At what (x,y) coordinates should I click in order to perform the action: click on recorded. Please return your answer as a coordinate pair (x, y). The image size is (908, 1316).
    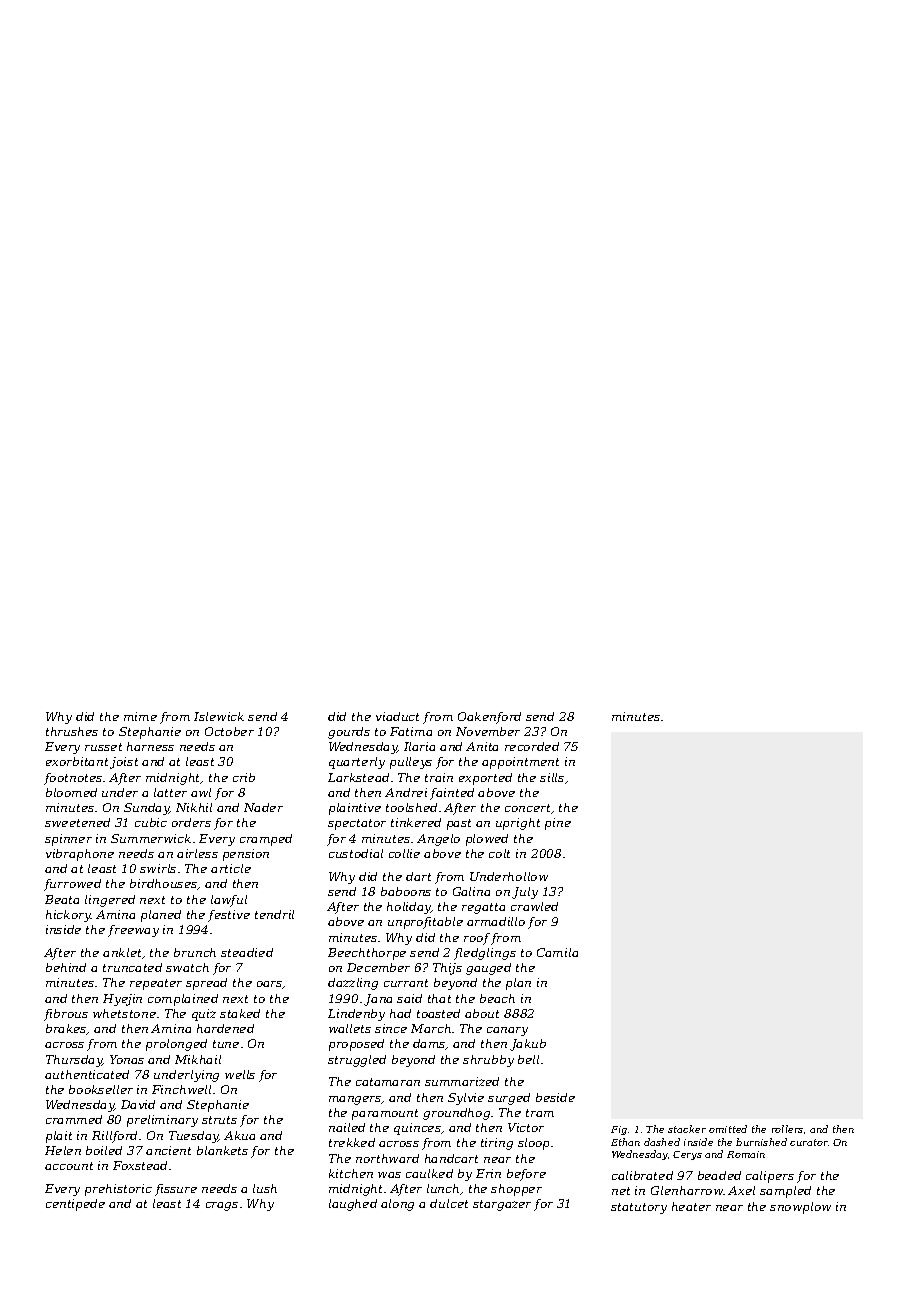
    Looking at the image, I should click on (532, 746).
